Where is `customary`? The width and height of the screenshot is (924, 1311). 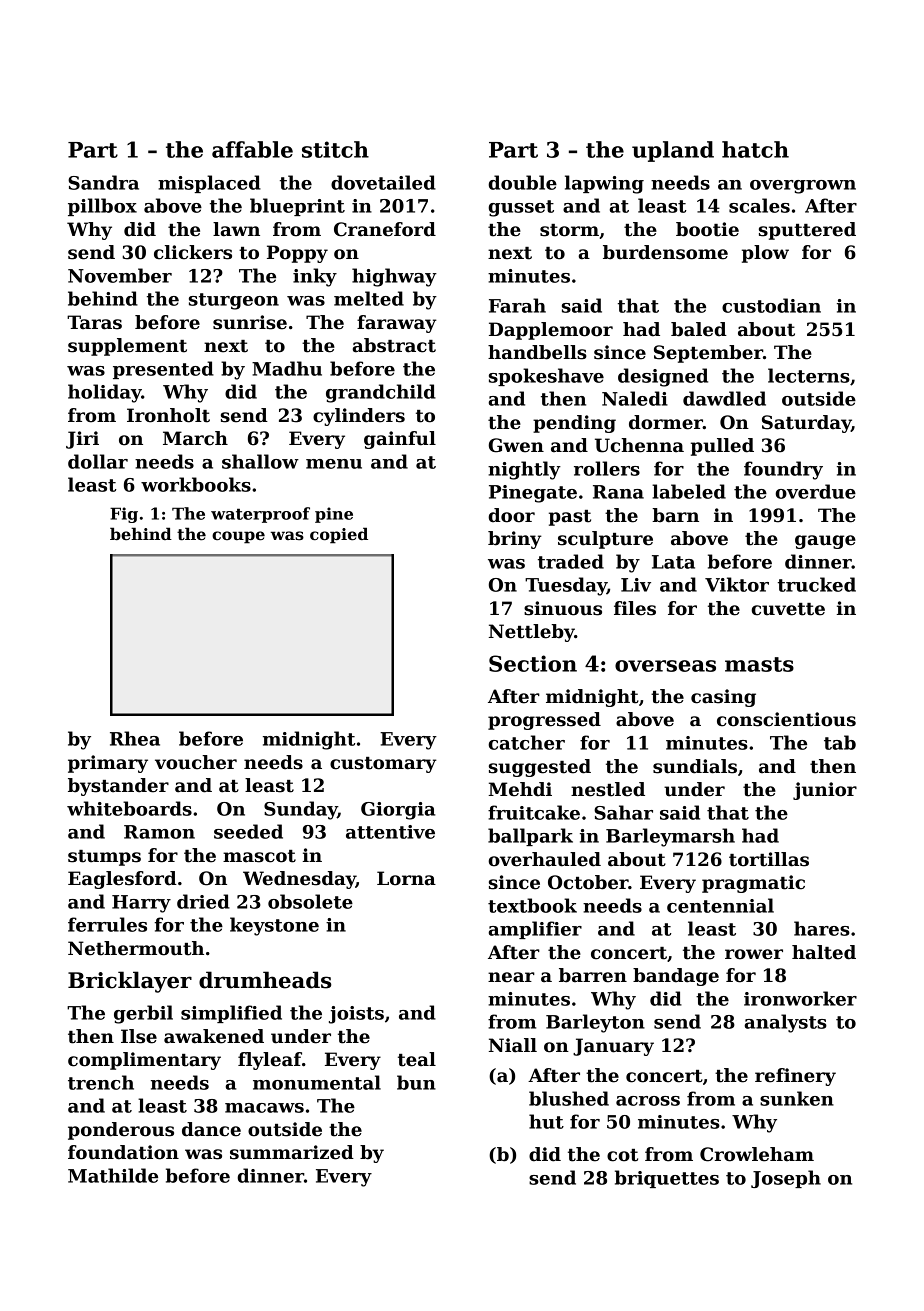 customary is located at coordinates (383, 765).
